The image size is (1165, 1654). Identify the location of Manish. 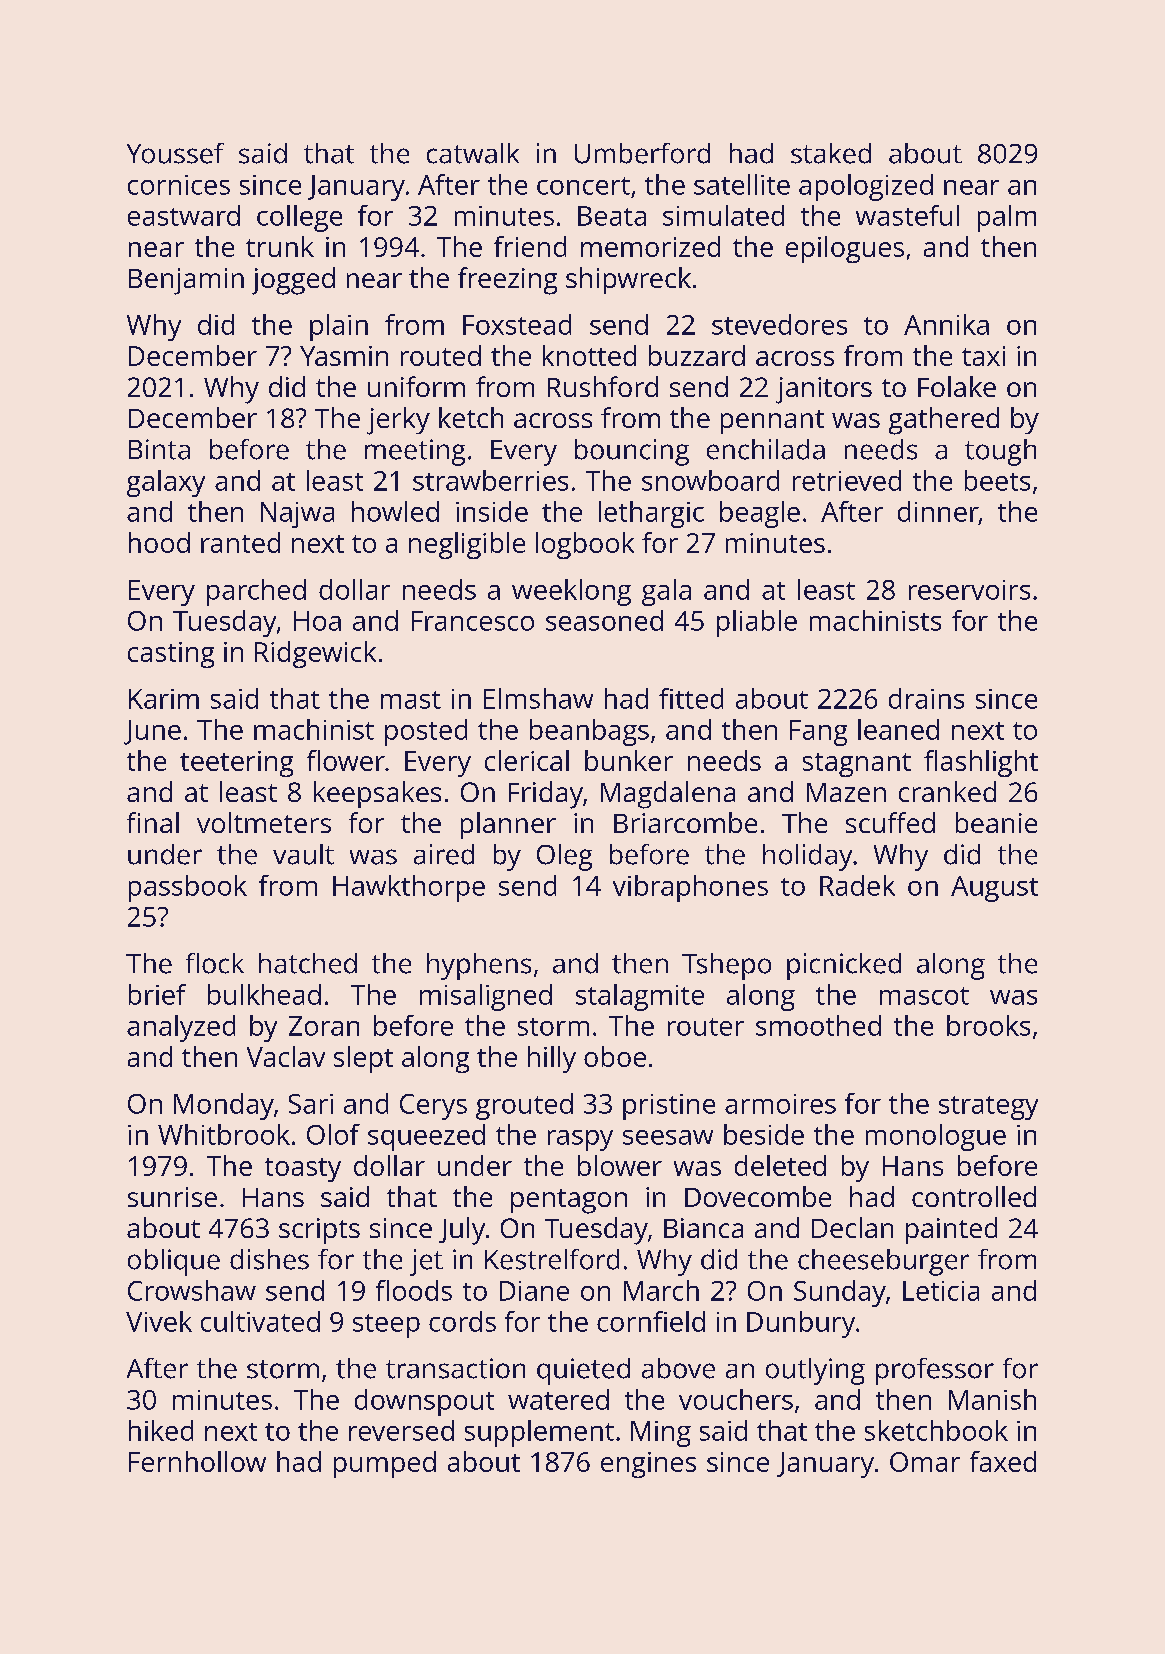
(992, 1399).
